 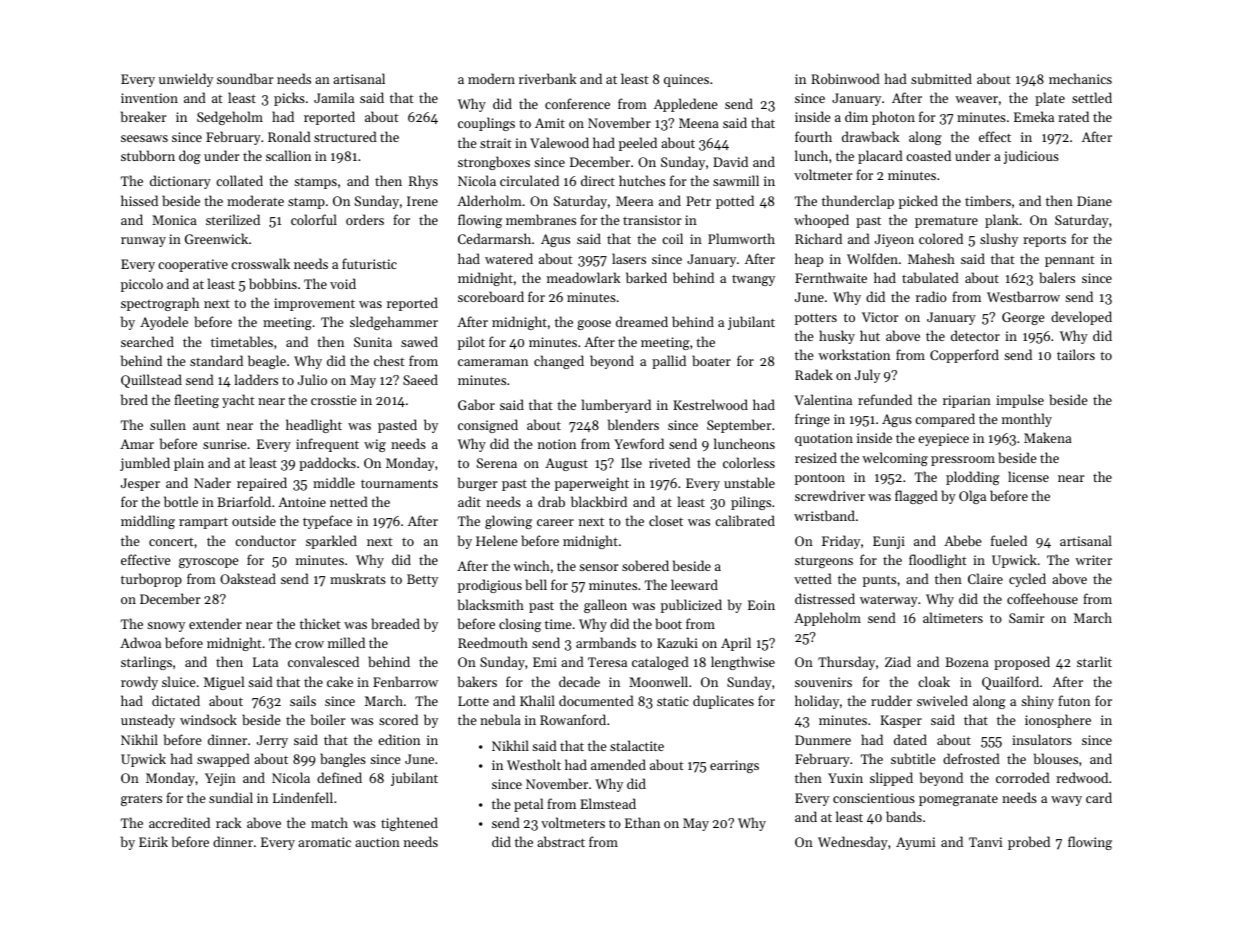 What do you see at coordinates (1029, 843) in the screenshot?
I see `probed` at bounding box center [1029, 843].
